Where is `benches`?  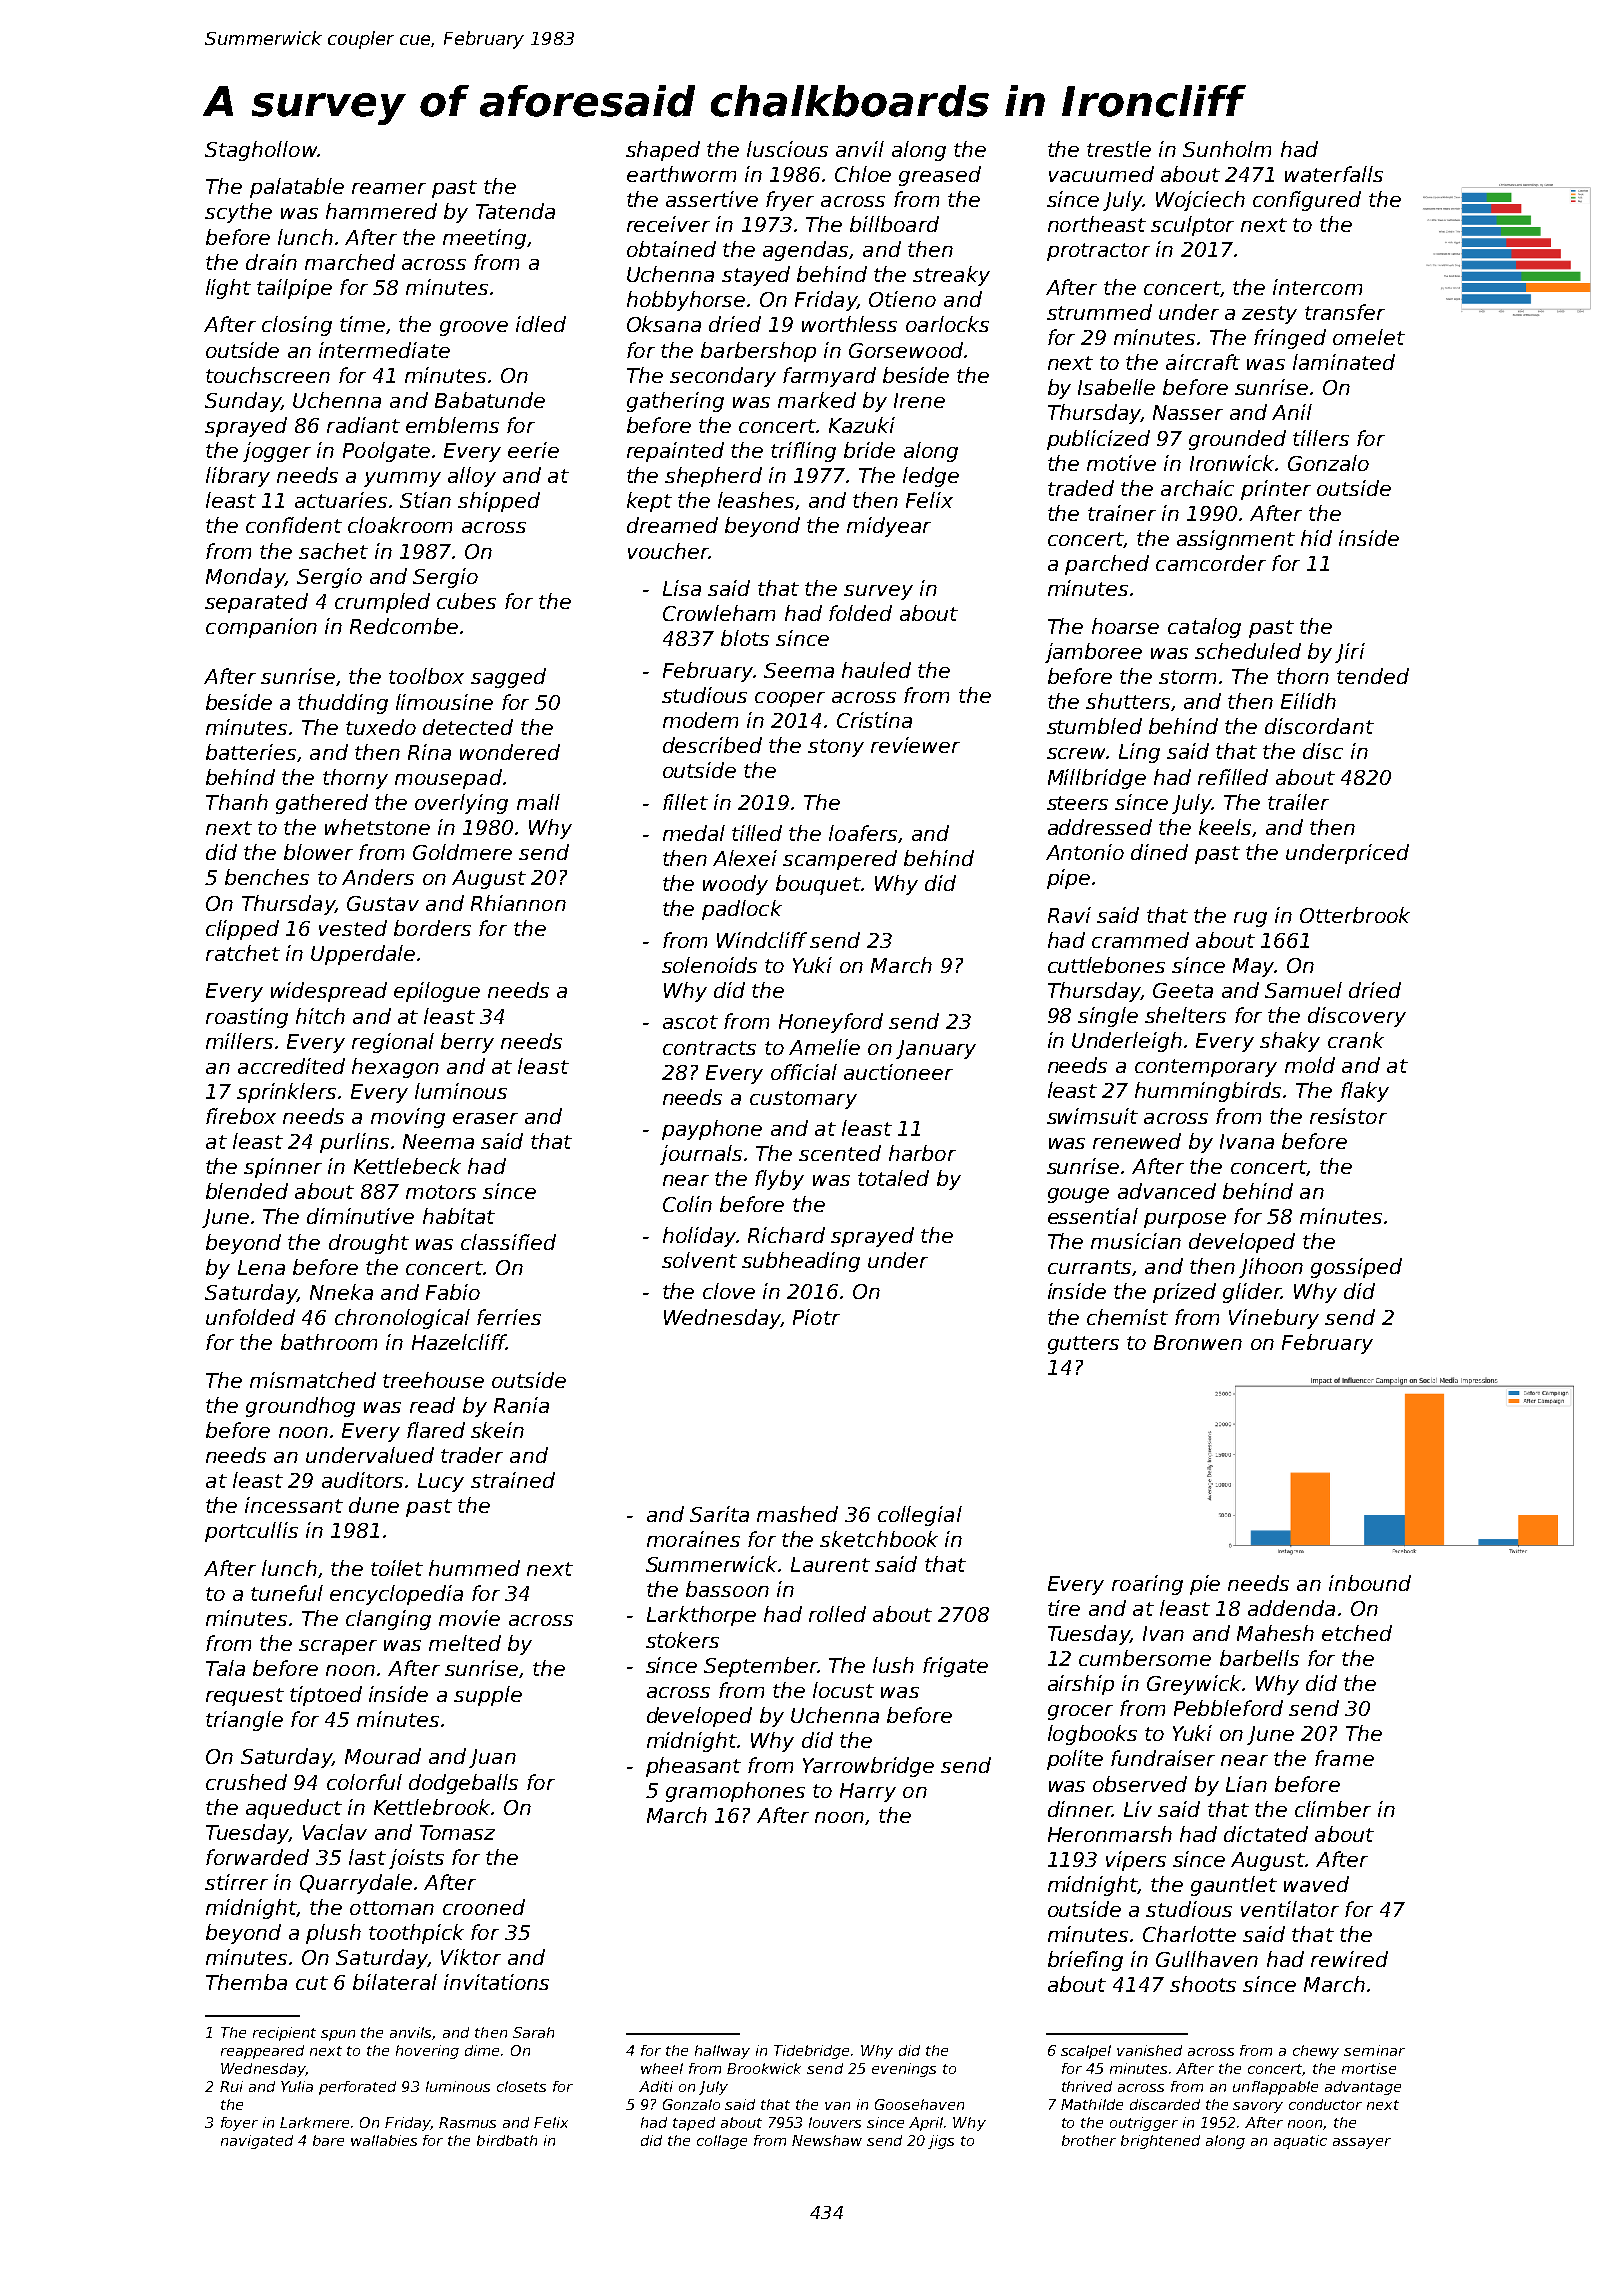
benches is located at coordinates (267, 877).
